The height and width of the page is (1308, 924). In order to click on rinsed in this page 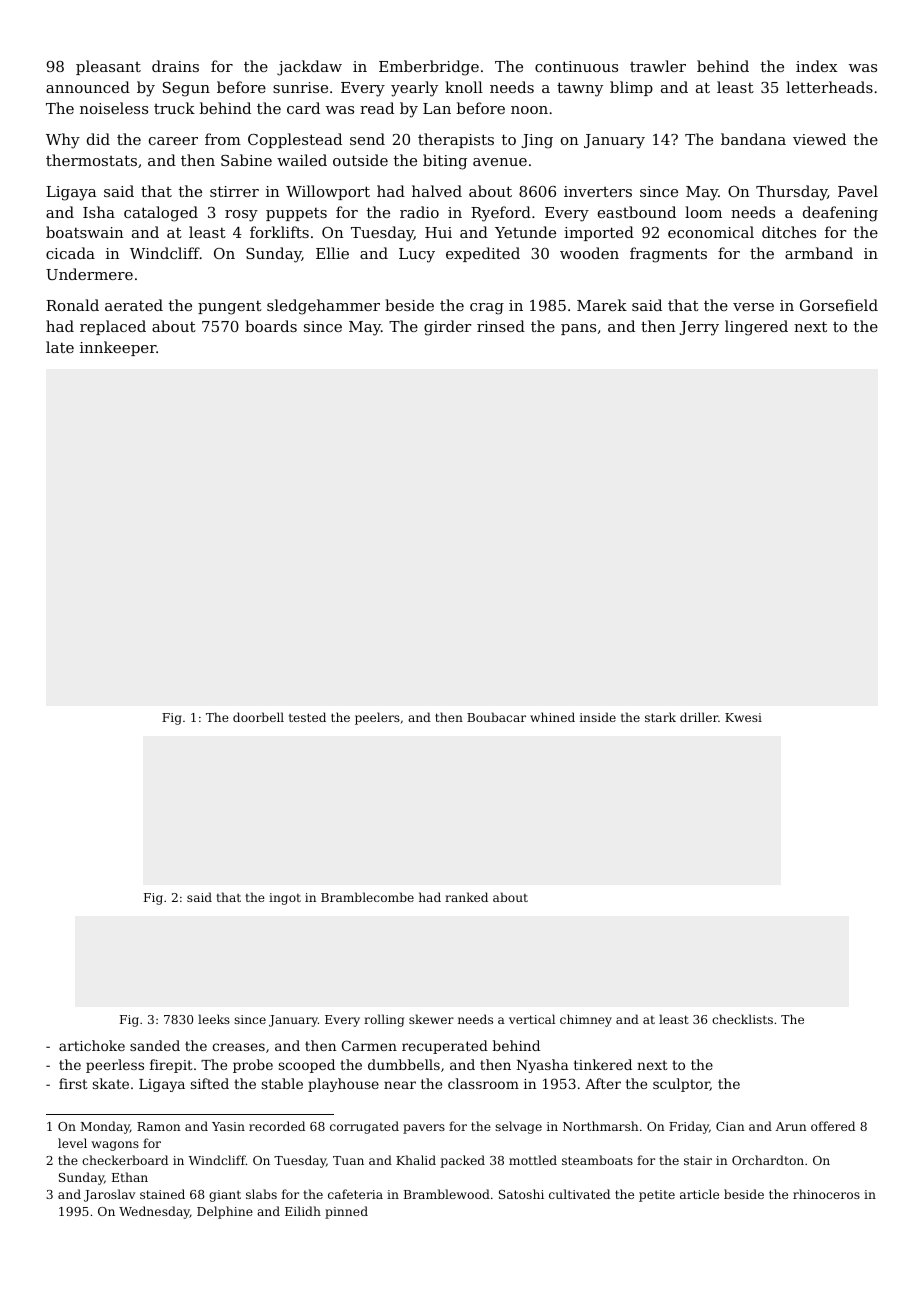, I will do `click(501, 326)`.
